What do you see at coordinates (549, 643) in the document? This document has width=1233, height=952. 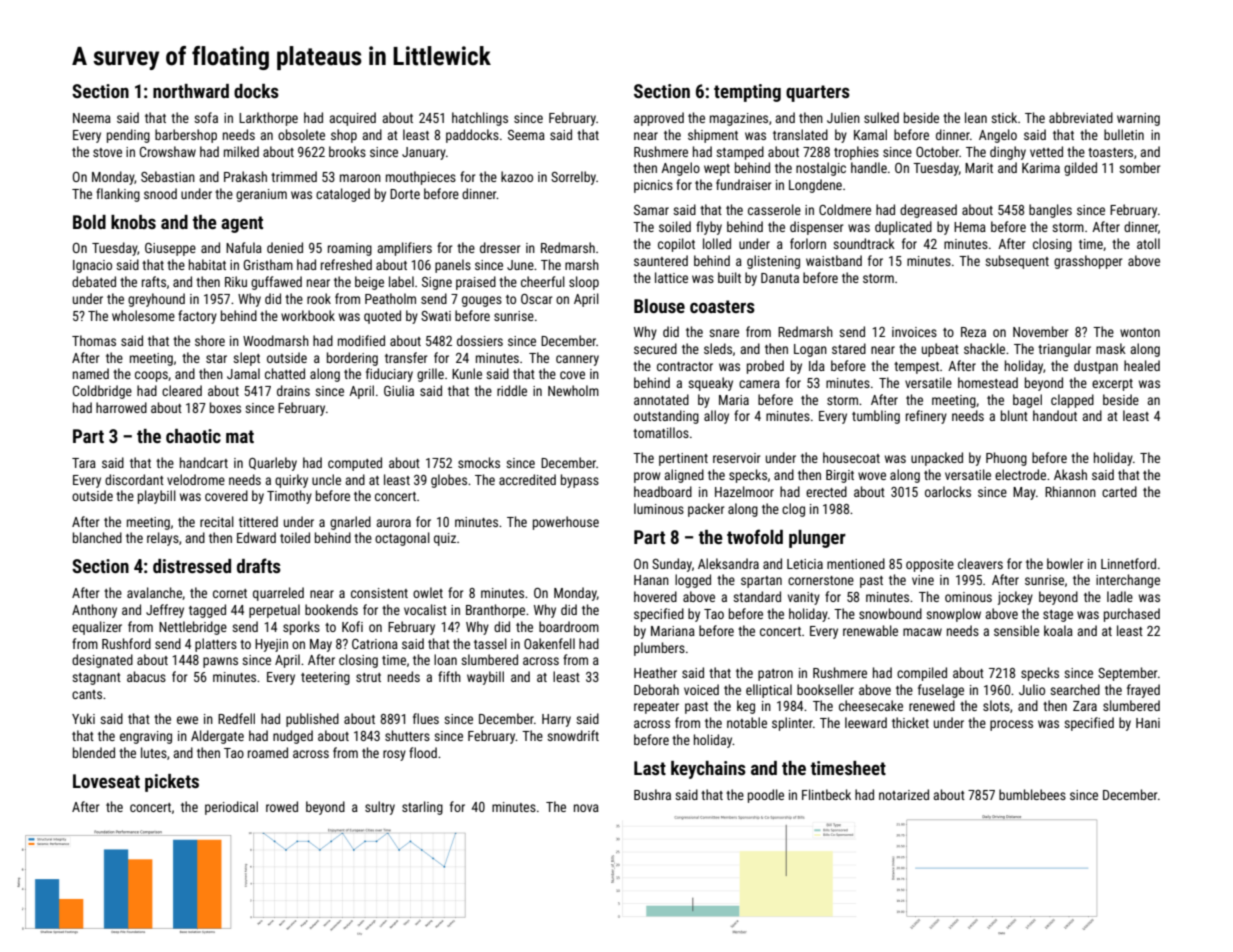 I see `Oakenfell` at bounding box center [549, 643].
